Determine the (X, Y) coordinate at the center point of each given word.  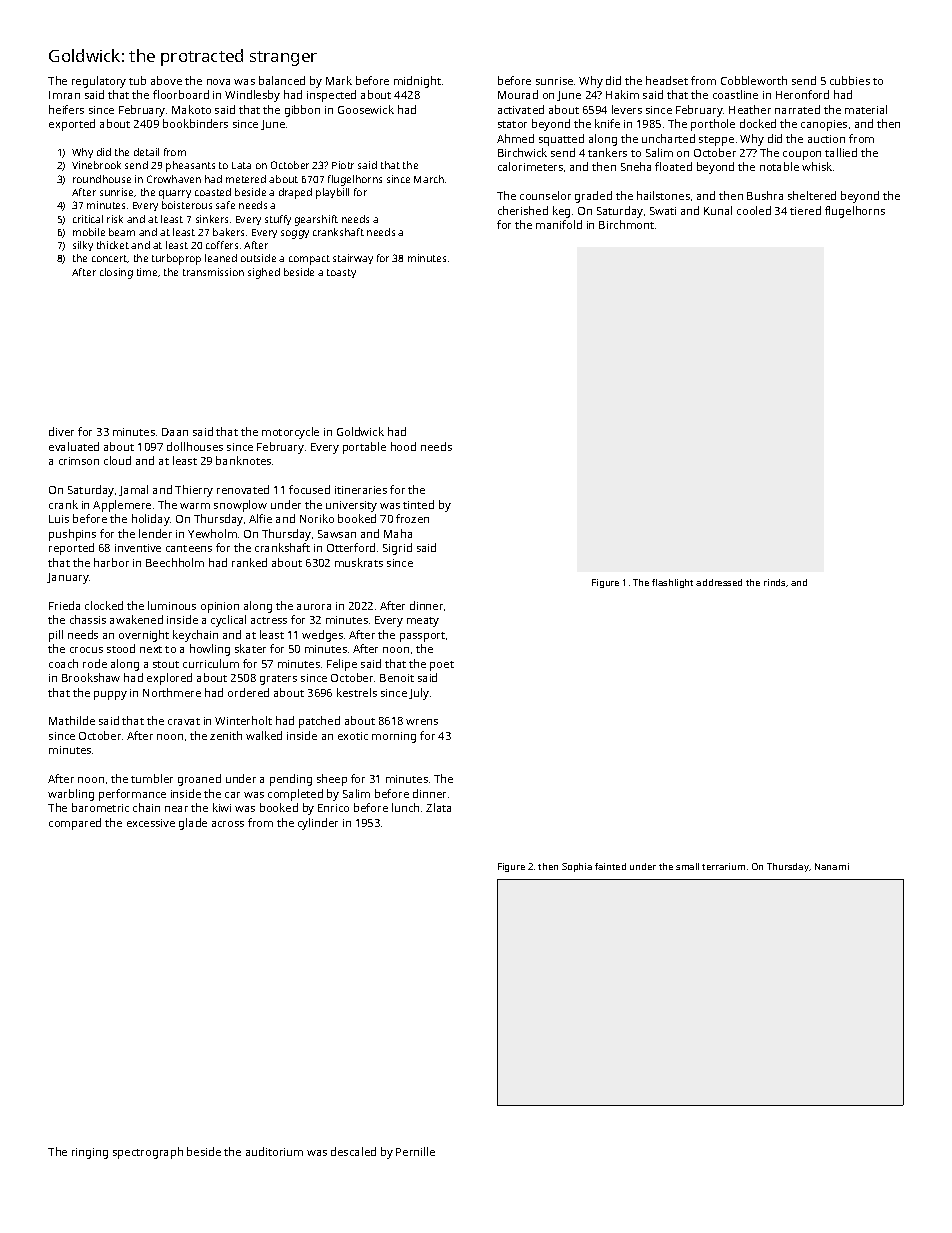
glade (193, 824)
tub (137, 80)
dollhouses (195, 446)
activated (521, 109)
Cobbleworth (754, 80)
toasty (341, 273)
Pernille (415, 1151)
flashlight (672, 583)
